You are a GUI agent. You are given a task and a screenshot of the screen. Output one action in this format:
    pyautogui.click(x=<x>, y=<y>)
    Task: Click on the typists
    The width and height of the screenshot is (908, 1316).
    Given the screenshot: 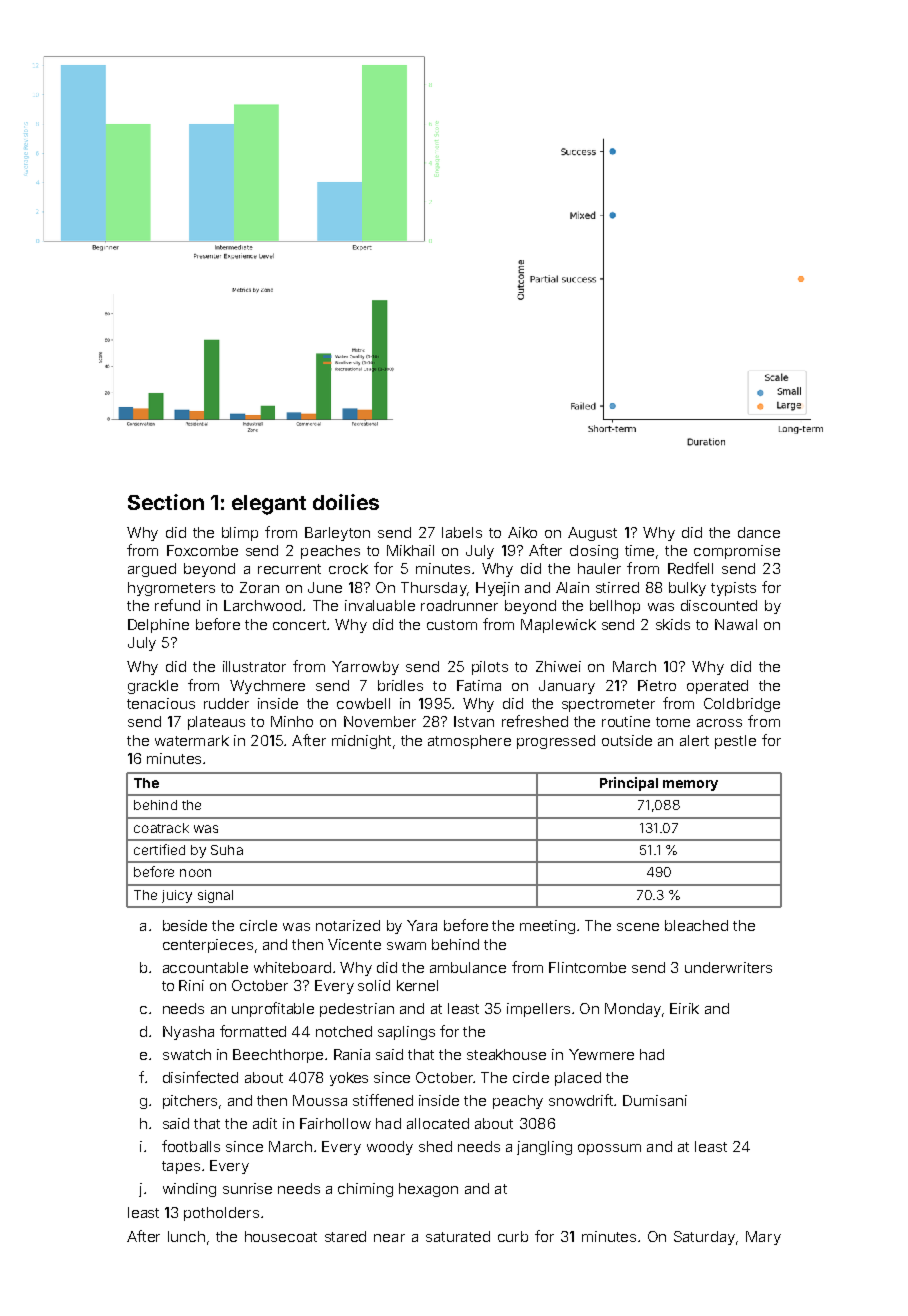 What is the action you would take?
    pyautogui.click(x=733, y=589)
